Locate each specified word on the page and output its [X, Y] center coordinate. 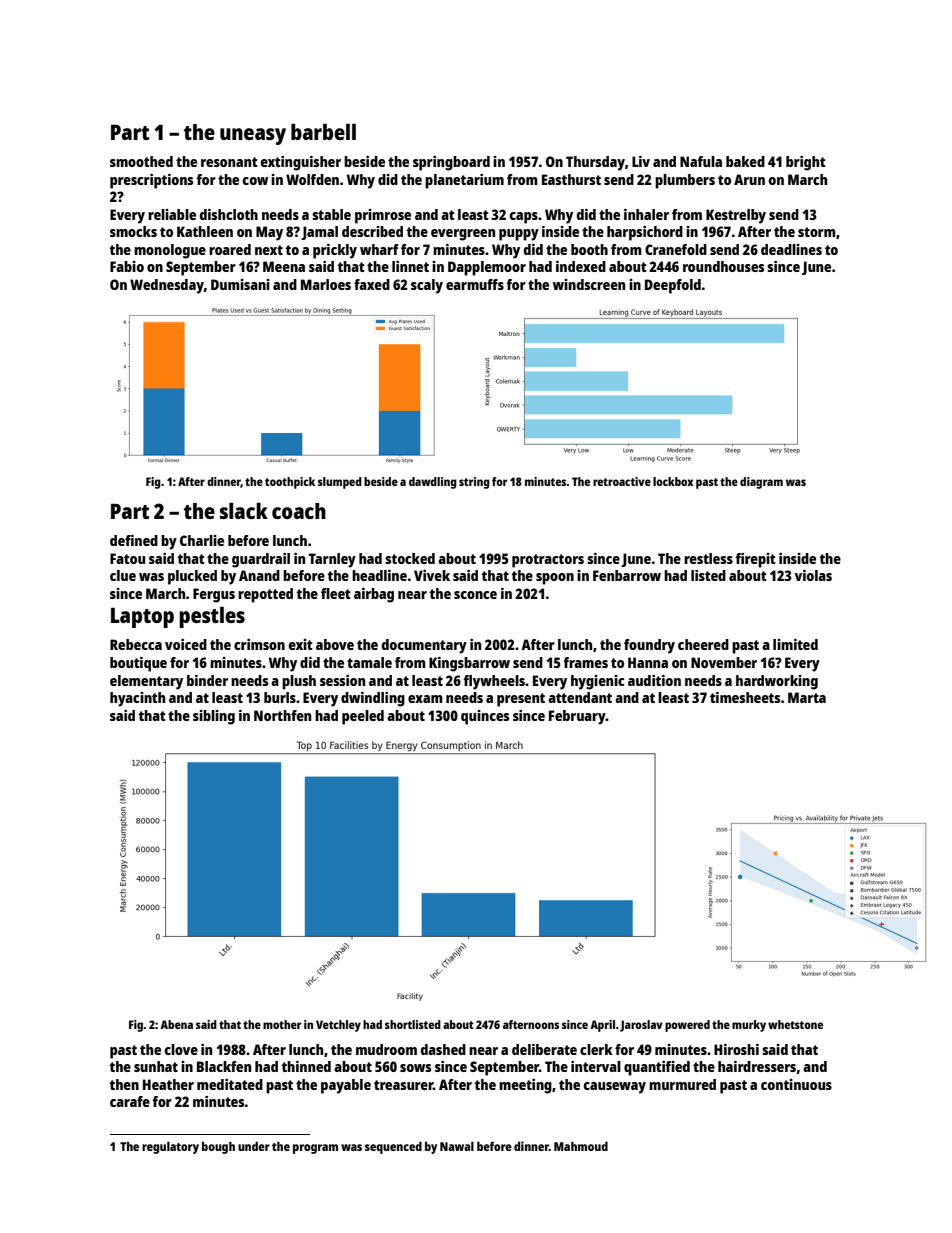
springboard [451, 163]
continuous [796, 1084]
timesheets [745, 697]
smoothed [141, 161]
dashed [443, 1049]
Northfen [282, 715]
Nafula [701, 161]
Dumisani [240, 284]
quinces [485, 717]
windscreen [589, 284]
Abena [176, 1024]
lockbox [673, 481]
